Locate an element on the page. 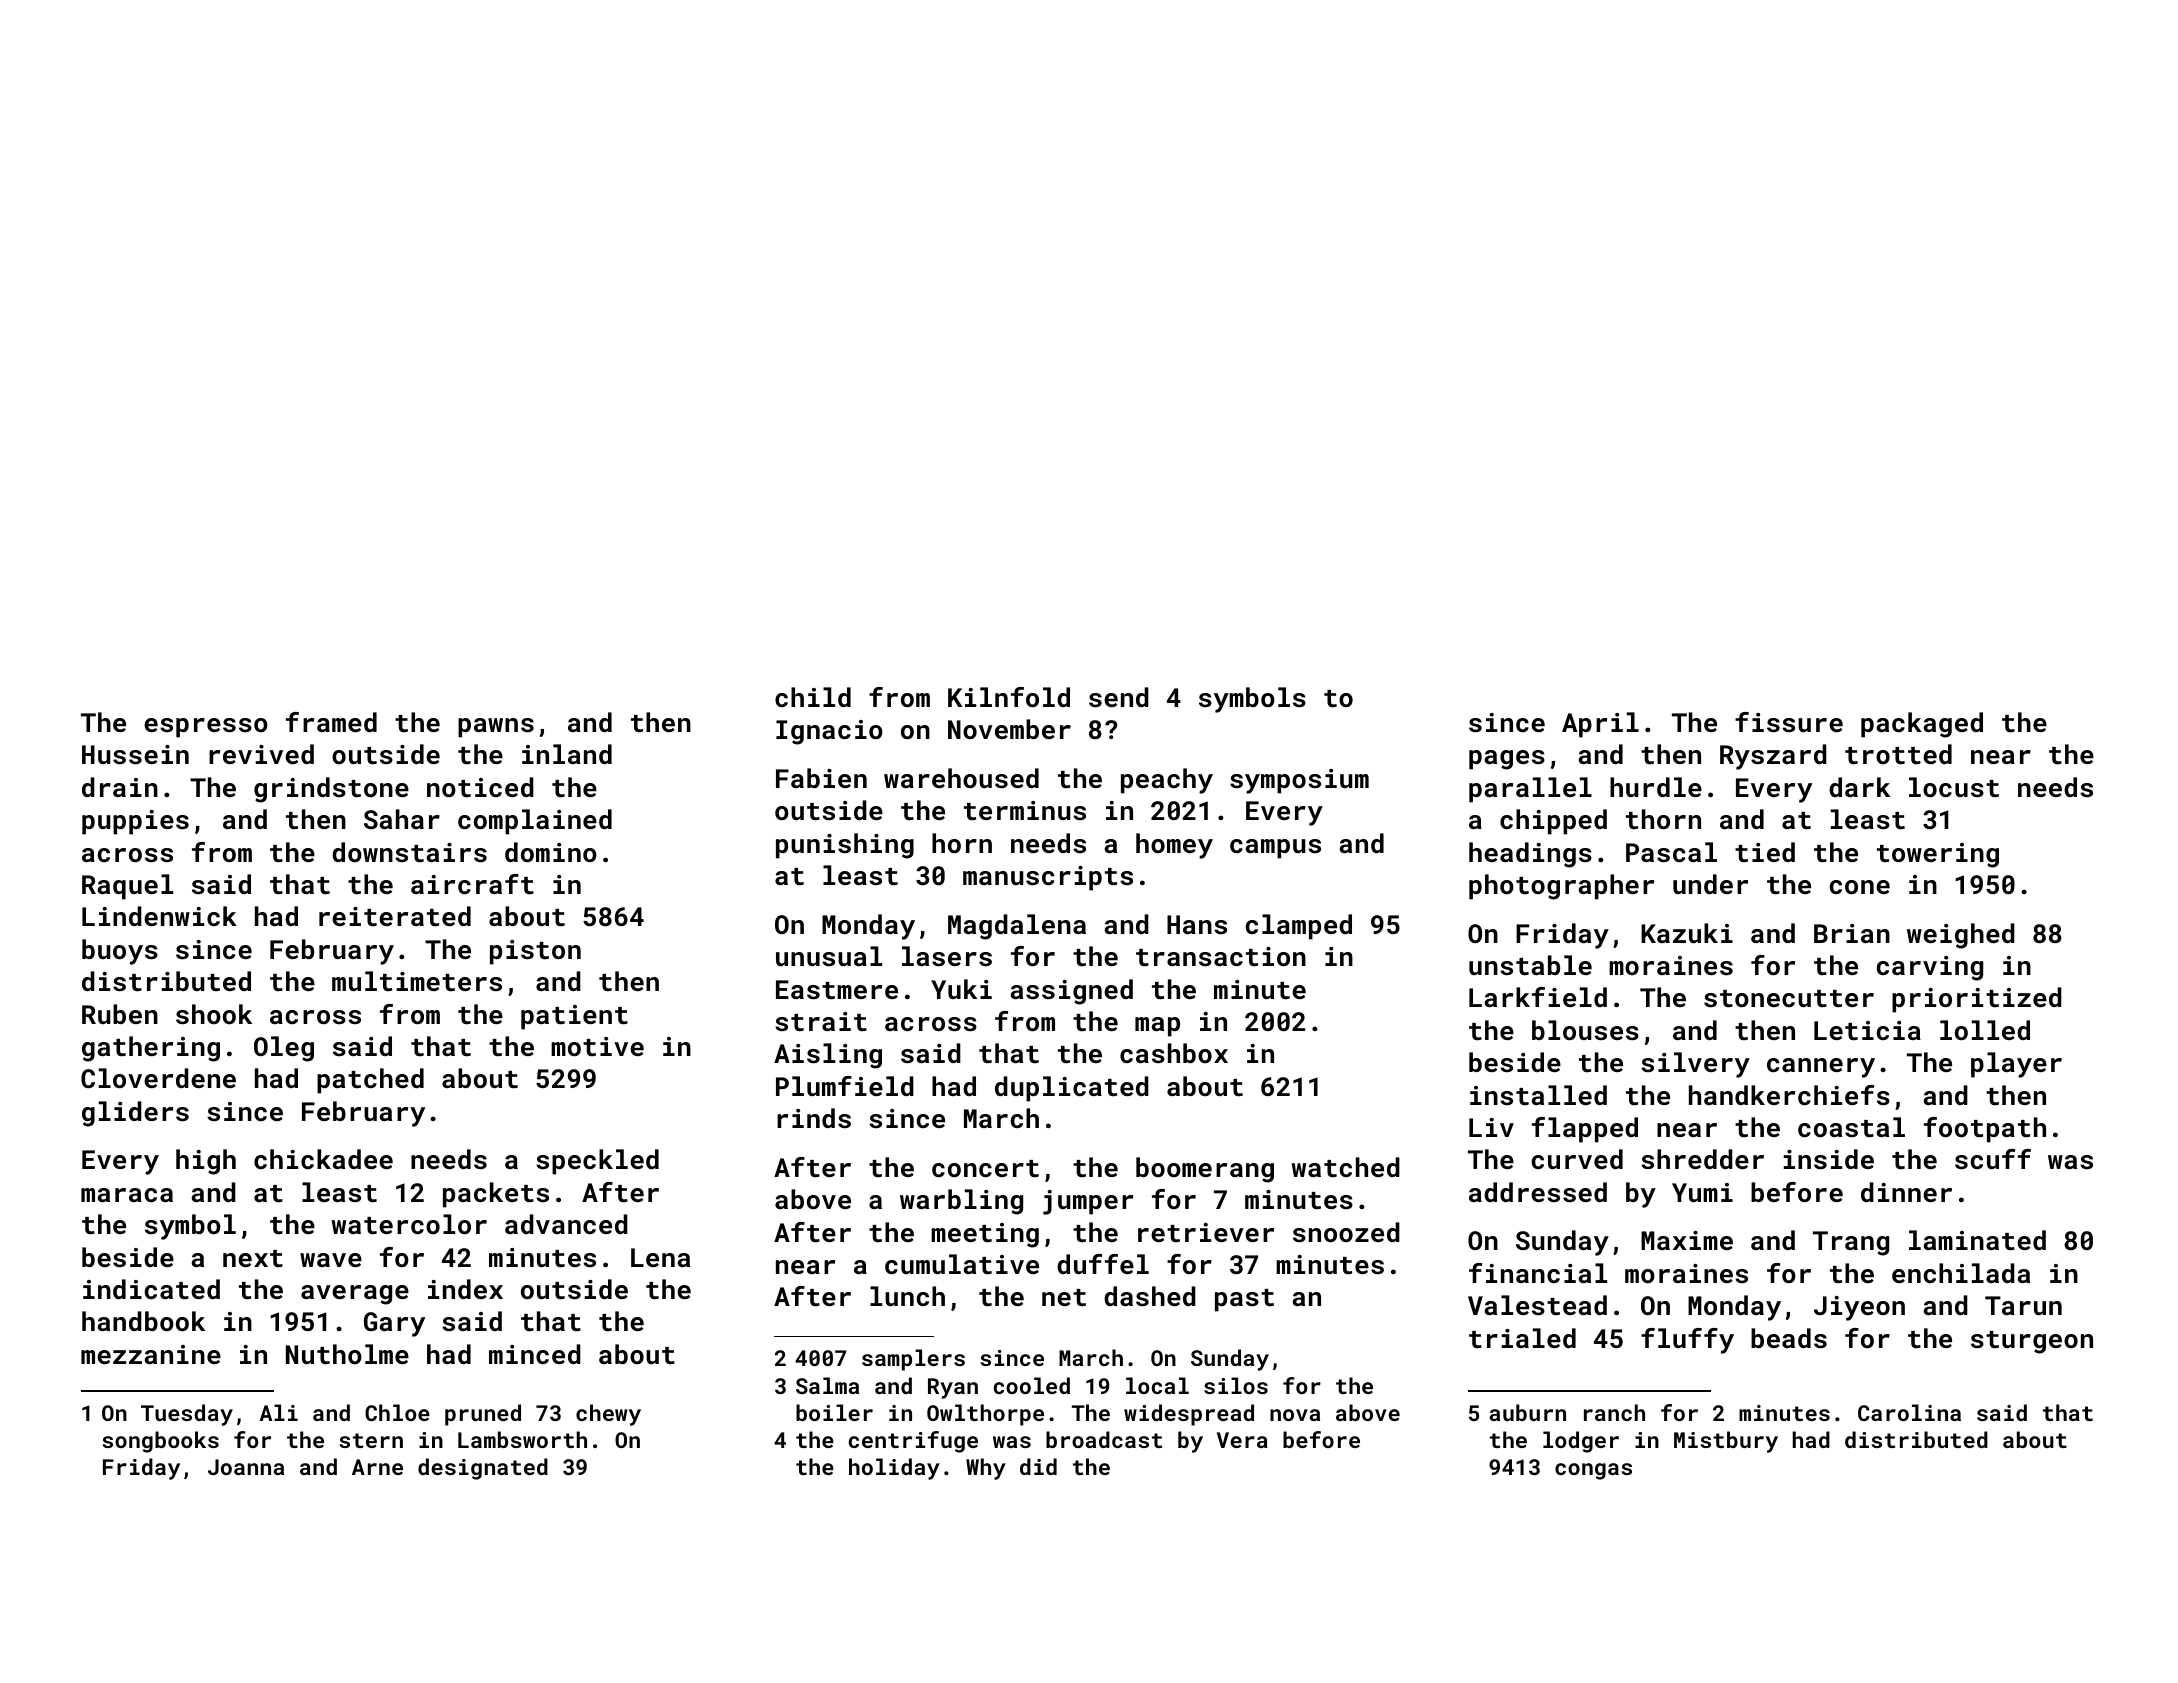  flapped is located at coordinates (1585, 1130).
